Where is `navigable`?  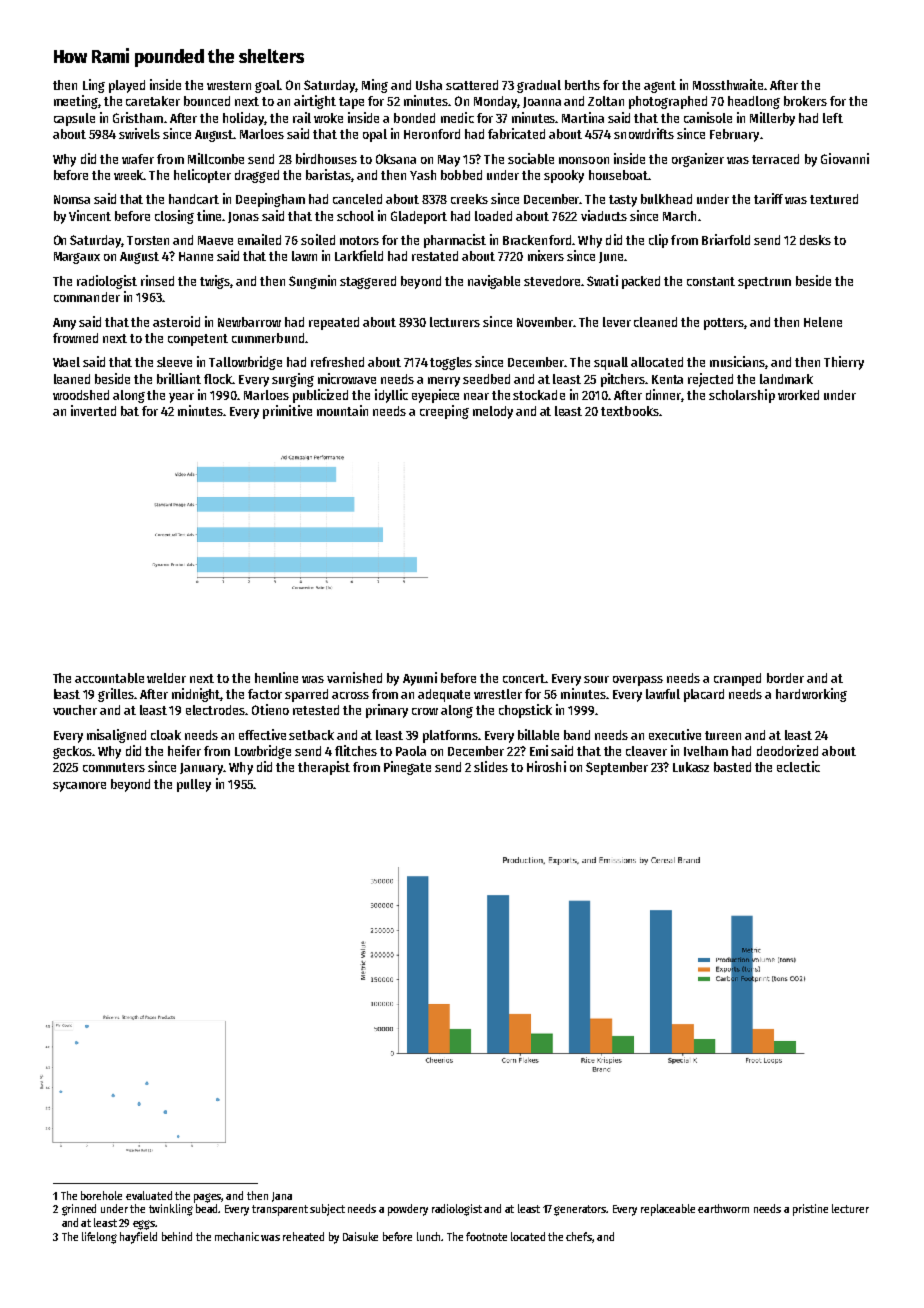
navigable is located at coordinates (494, 282).
